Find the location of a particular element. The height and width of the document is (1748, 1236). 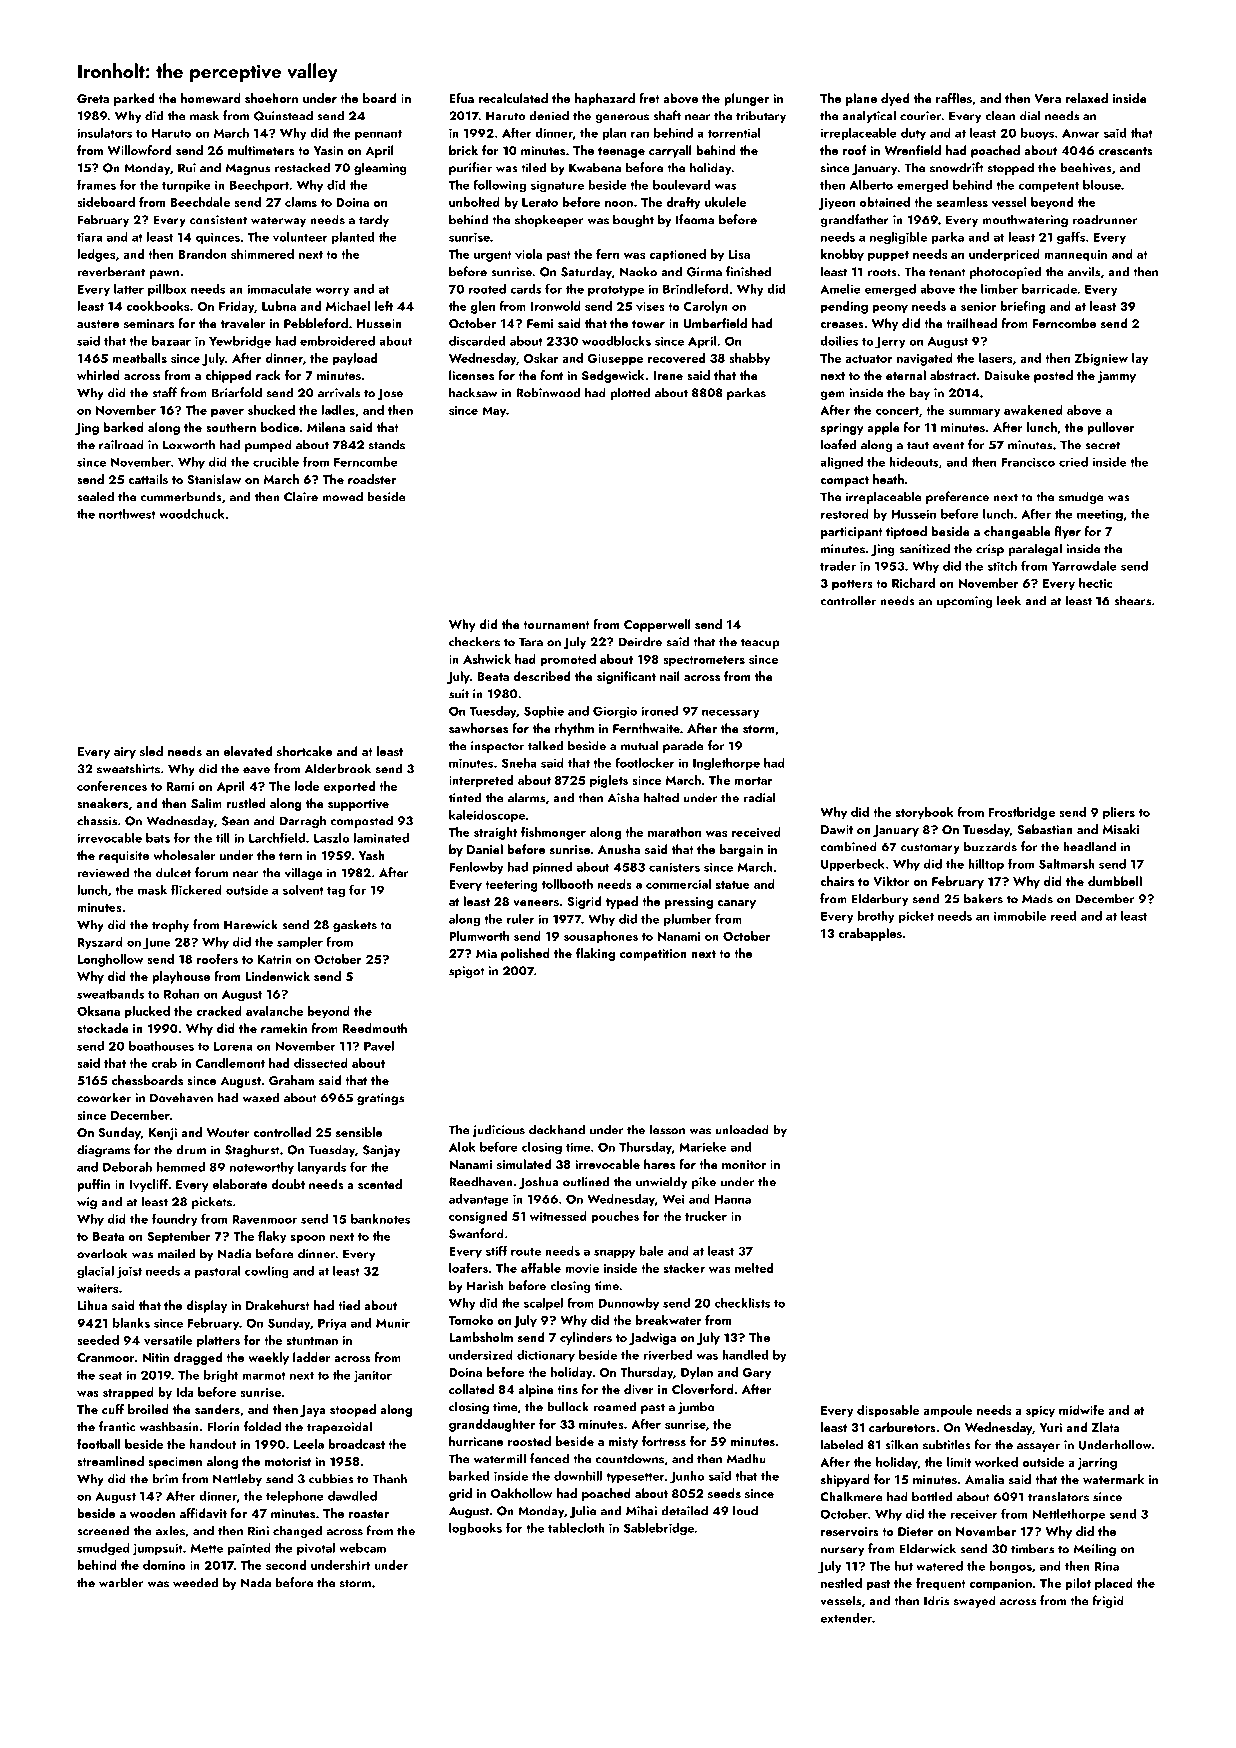

shoehorn is located at coordinates (271, 98).
